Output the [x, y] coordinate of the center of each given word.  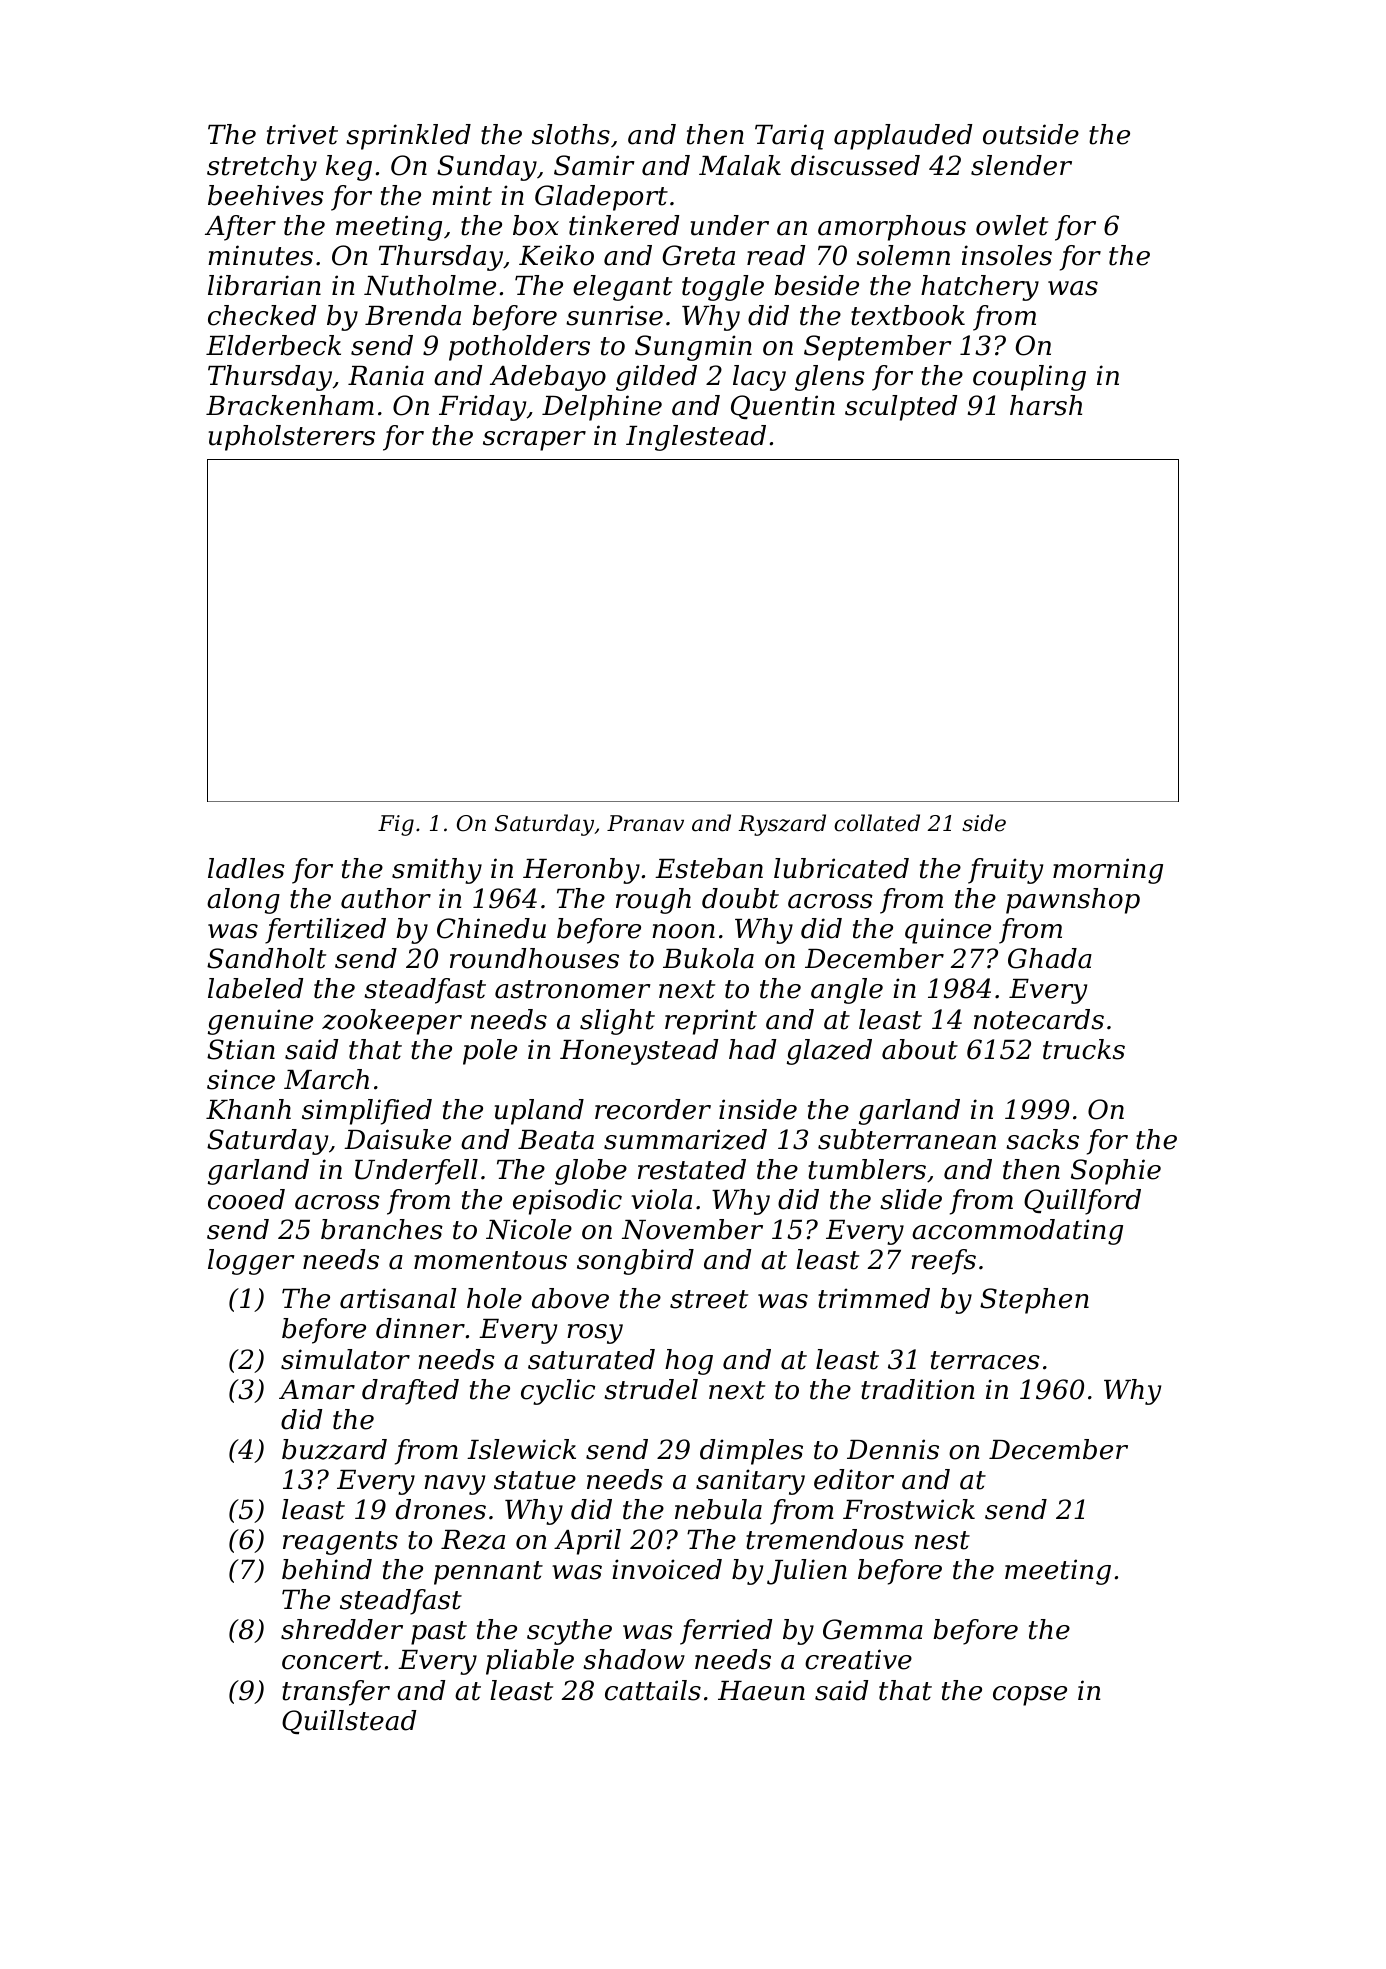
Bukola [708, 958]
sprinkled [408, 137]
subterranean [907, 1139]
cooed [246, 1199]
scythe [569, 1632]
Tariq [789, 137]
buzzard [334, 1449]
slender [1021, 165]
